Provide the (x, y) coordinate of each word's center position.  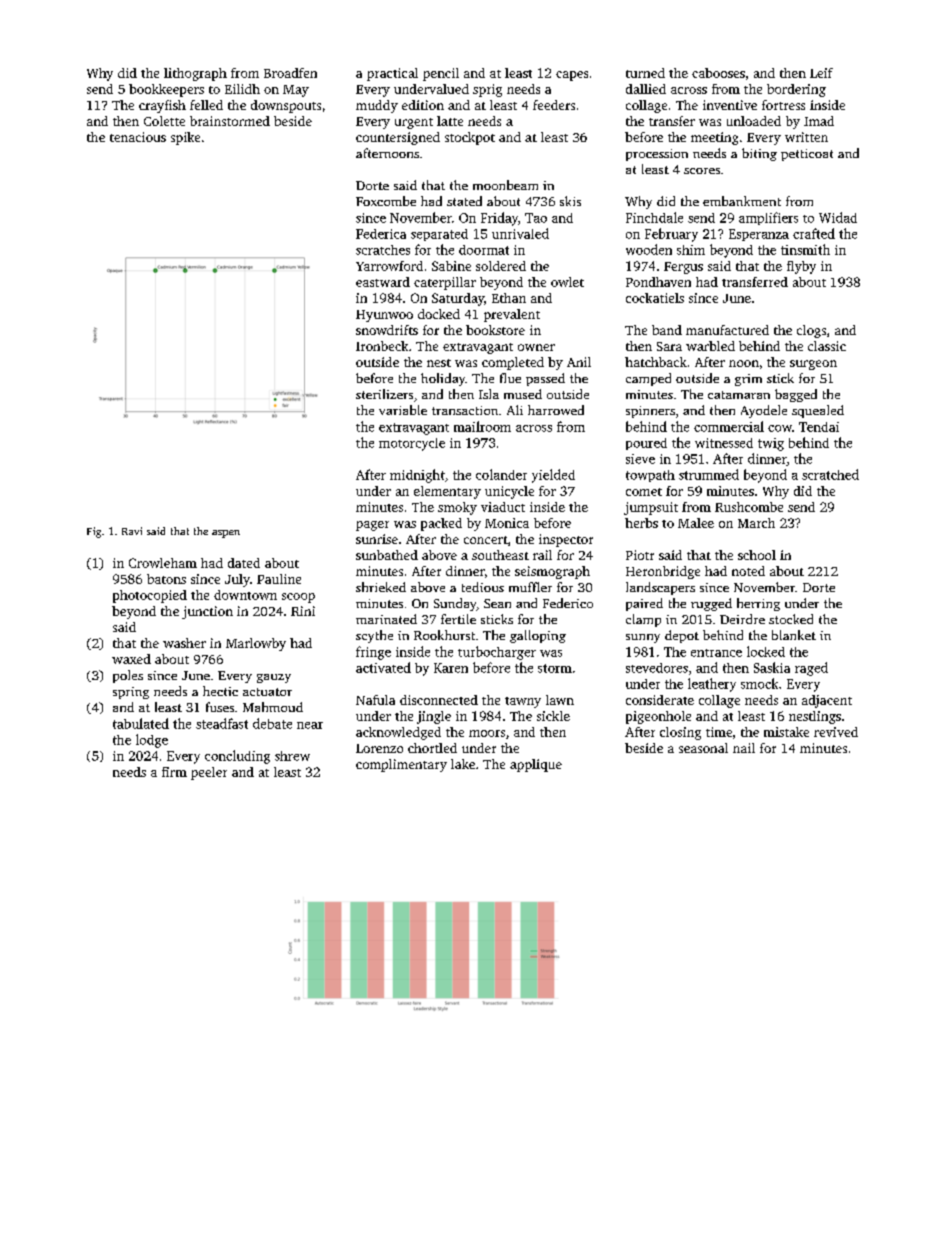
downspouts (286, 106)
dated (244, 563)
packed (441, 524)
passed (545, 379)
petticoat (807, 155)
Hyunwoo (384, 316)
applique (536, 765)
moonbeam (505, 185)
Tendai (819, 427)
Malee (696, 523)
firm (174, 772)
